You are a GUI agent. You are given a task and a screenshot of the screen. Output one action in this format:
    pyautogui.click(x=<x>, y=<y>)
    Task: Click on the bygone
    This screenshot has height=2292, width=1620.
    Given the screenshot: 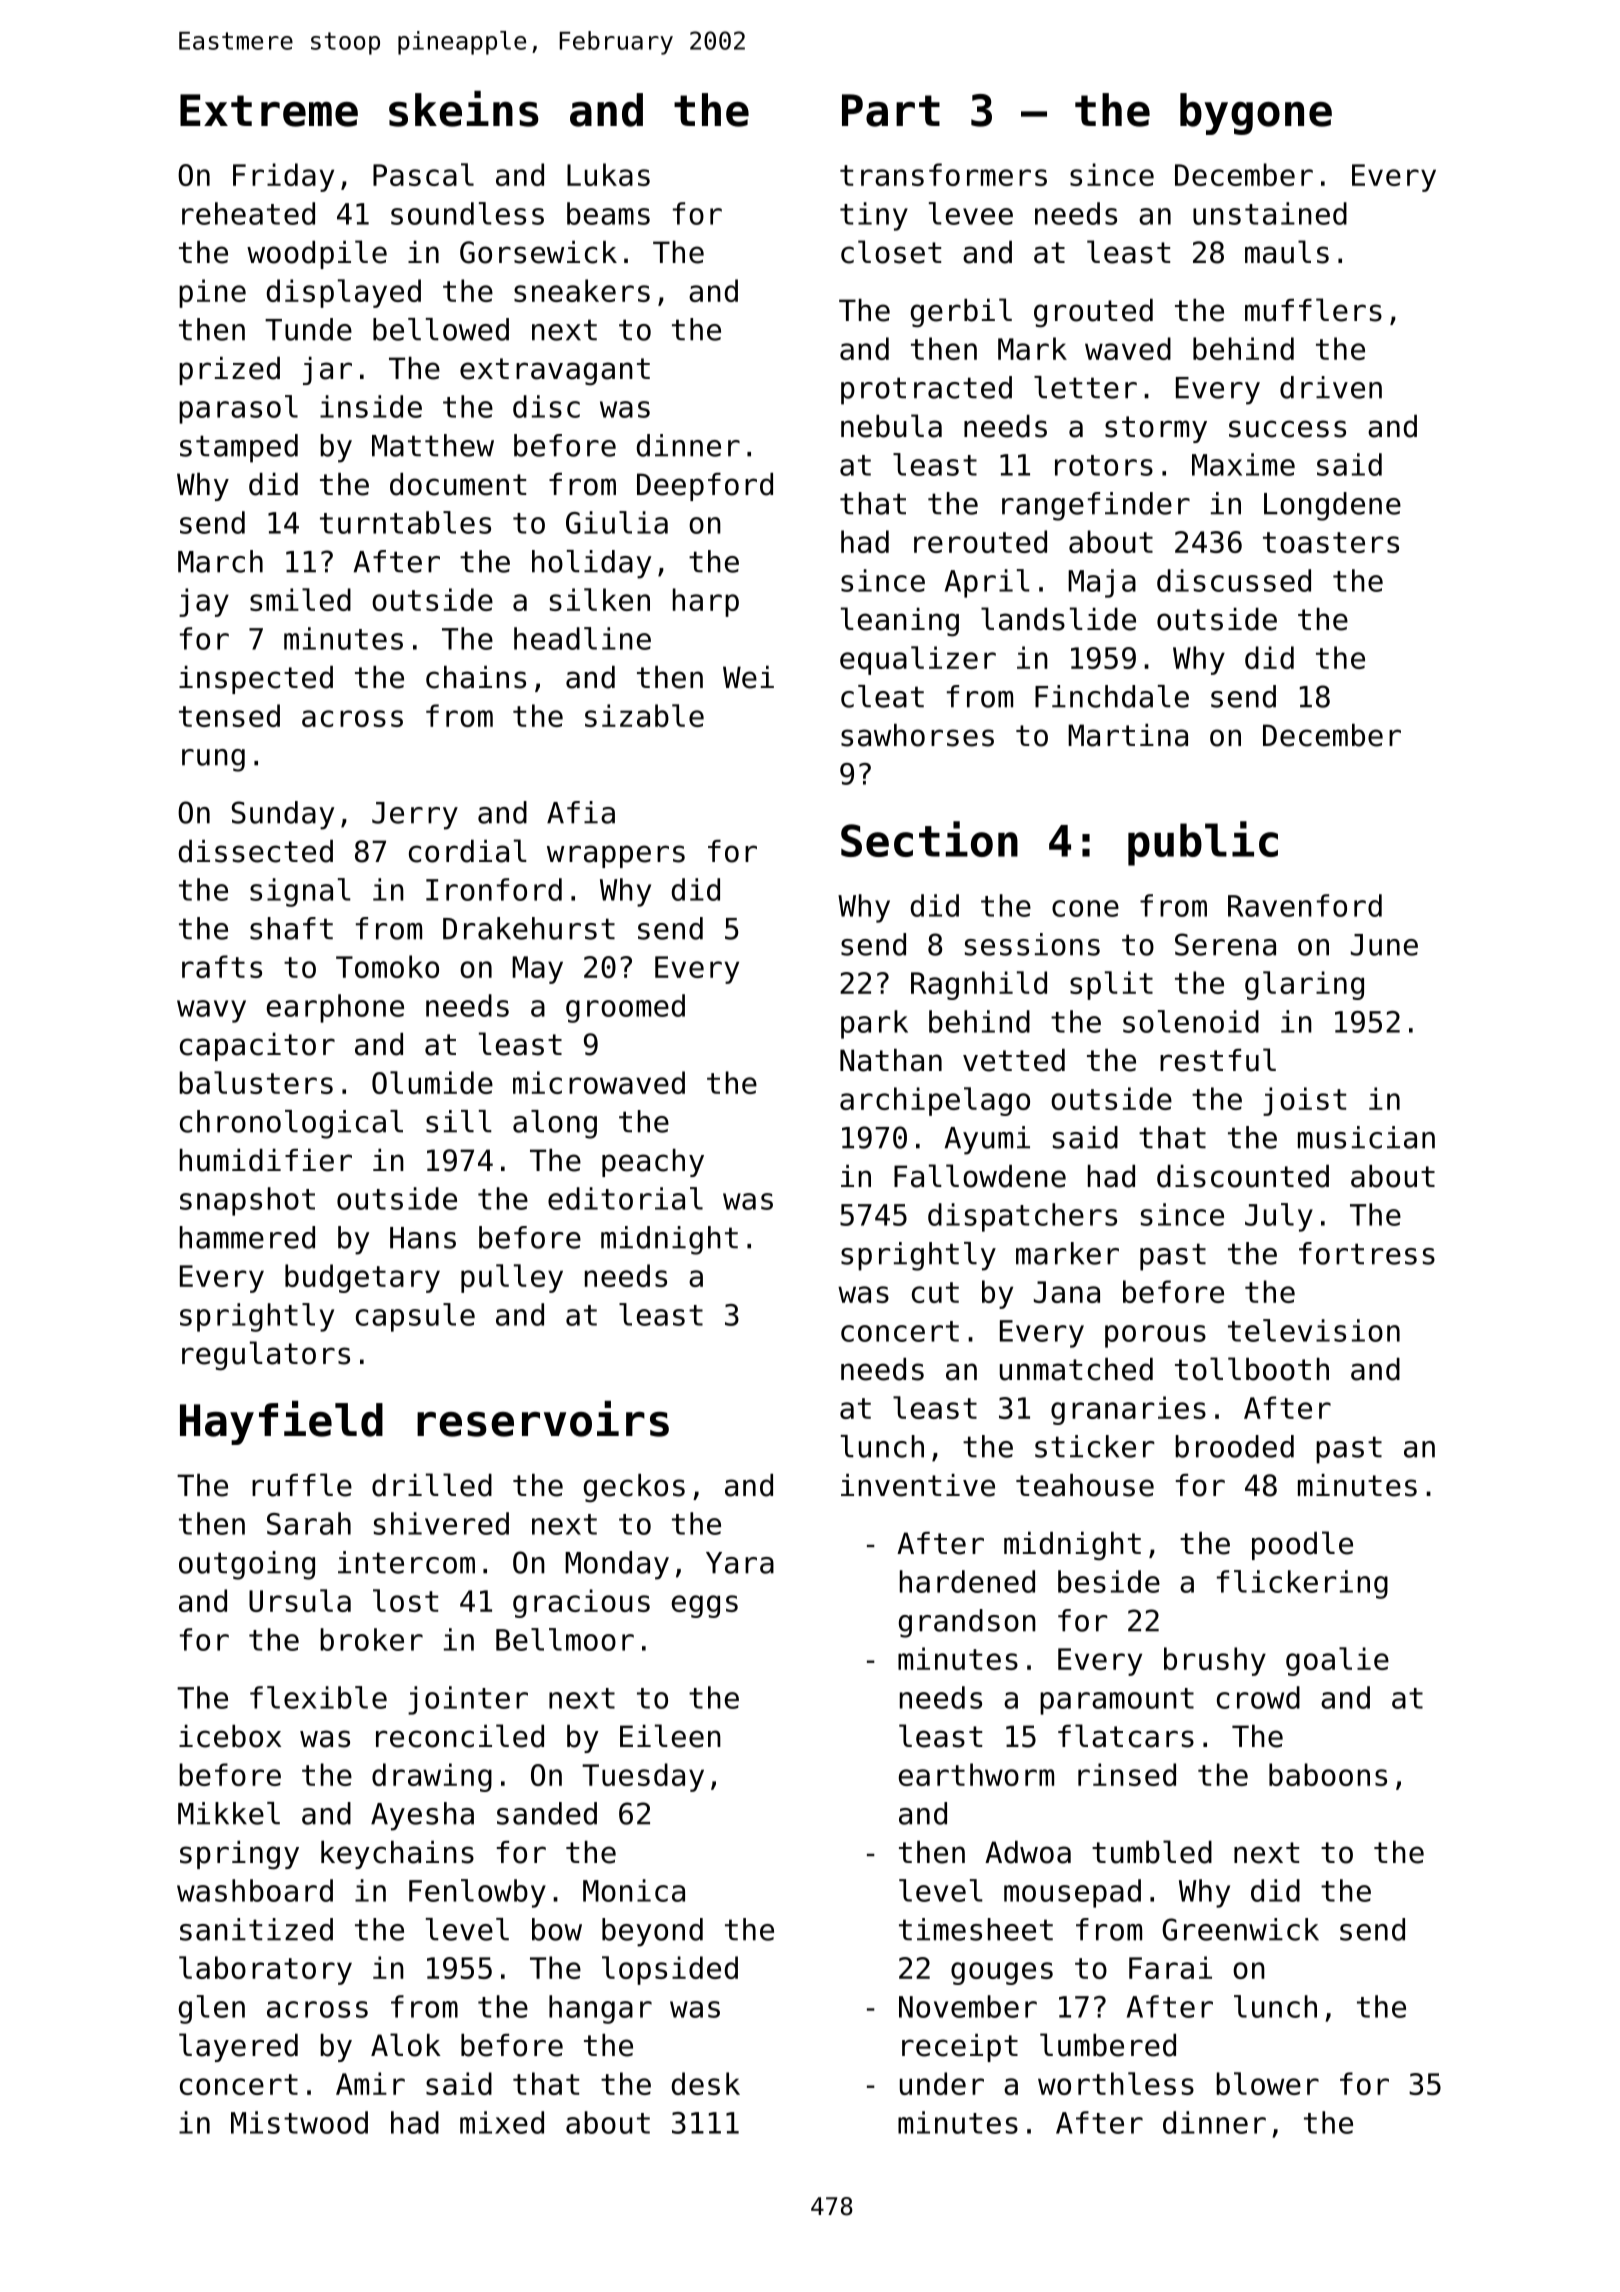 What is the action you would take?
    pyautogui.click(x=1256, y=114)
